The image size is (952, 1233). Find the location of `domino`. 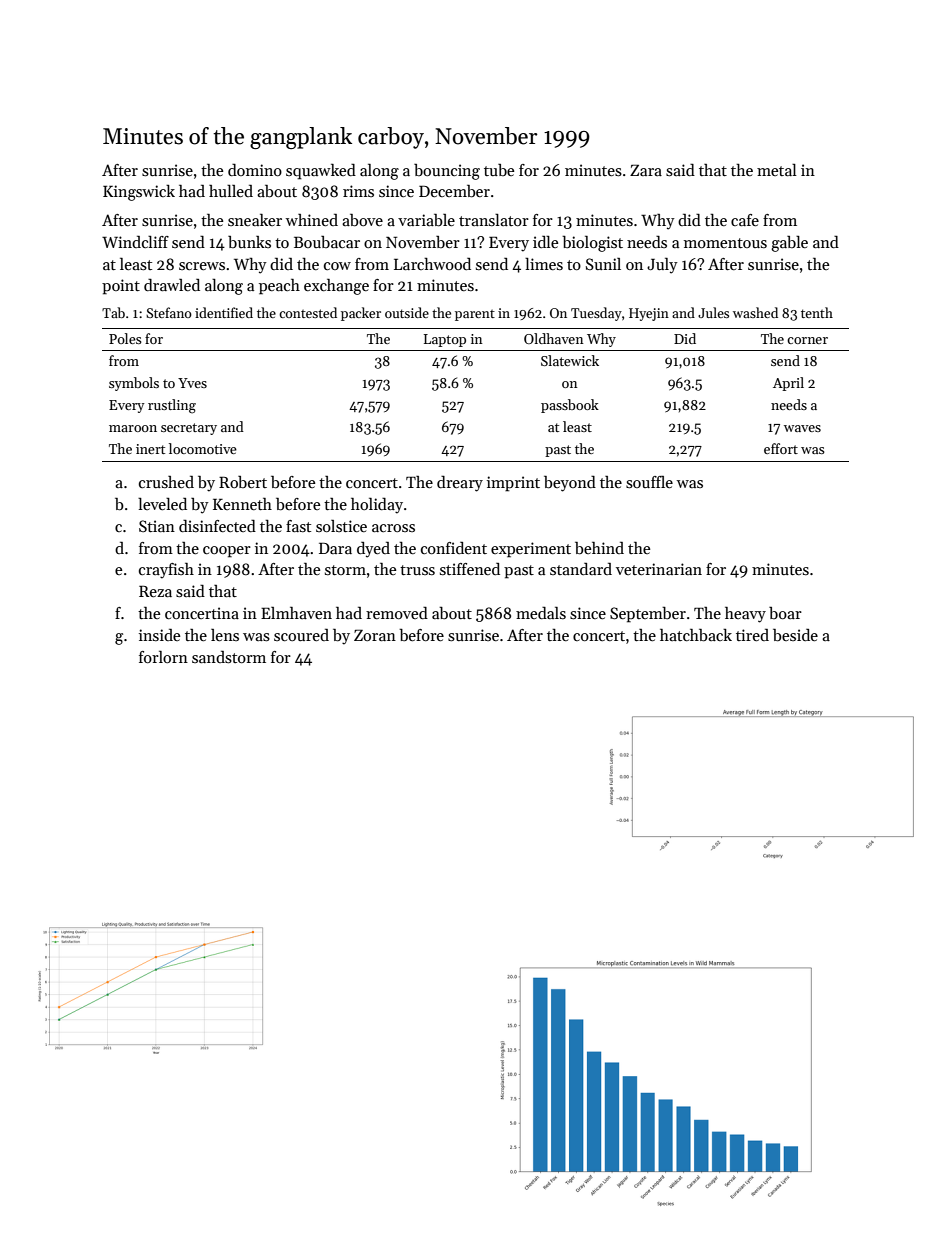

domino is located at coordinates (255, 170).
